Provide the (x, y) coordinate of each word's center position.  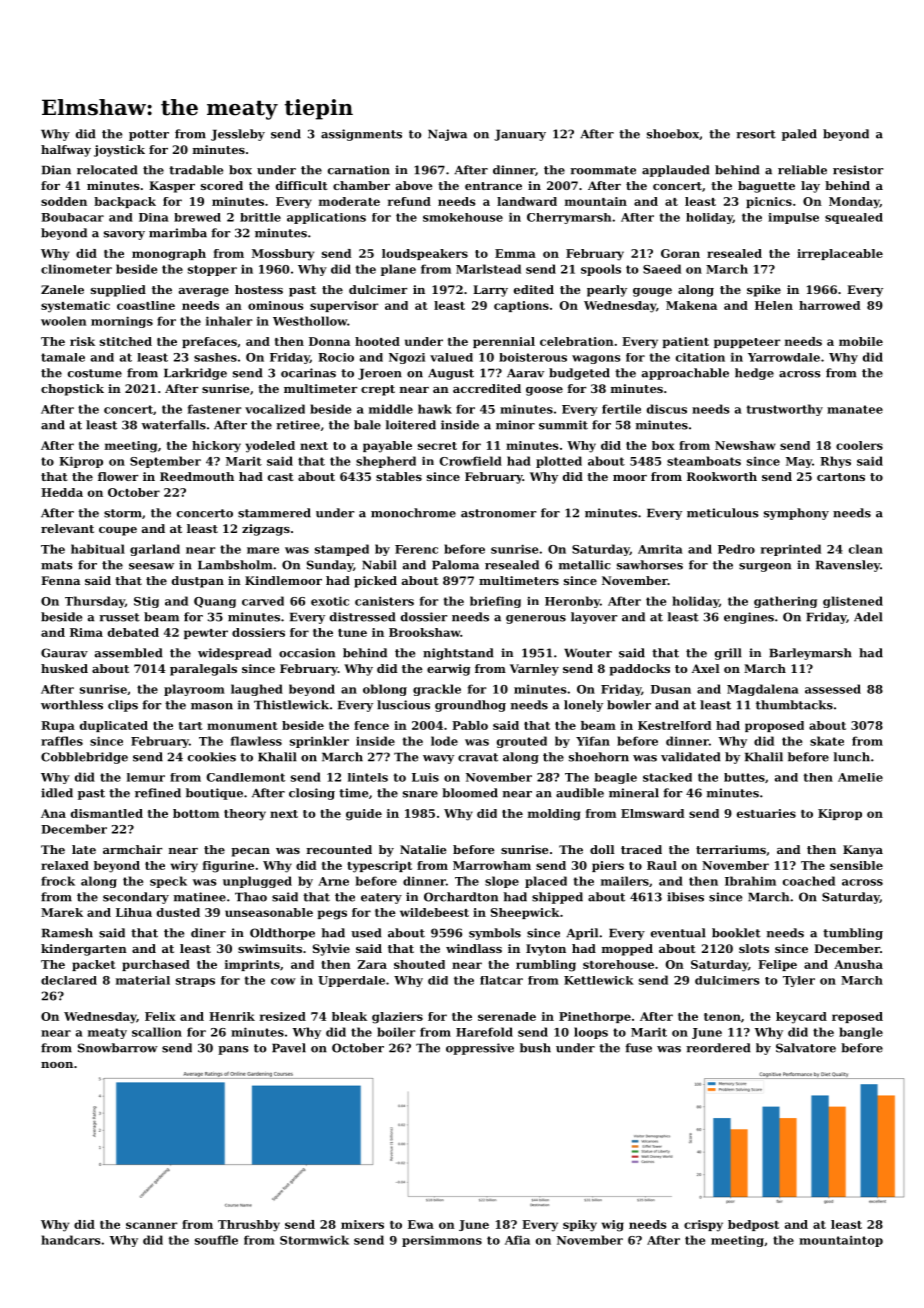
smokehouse (463, 217)
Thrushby (249, 1226)
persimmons (442, 1241)
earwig (448, 670)
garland (155, 550)
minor (515, 425)
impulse (793, 218)
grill (728, 654)
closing (312, 794)
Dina (154, 217)
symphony (796, 514)
